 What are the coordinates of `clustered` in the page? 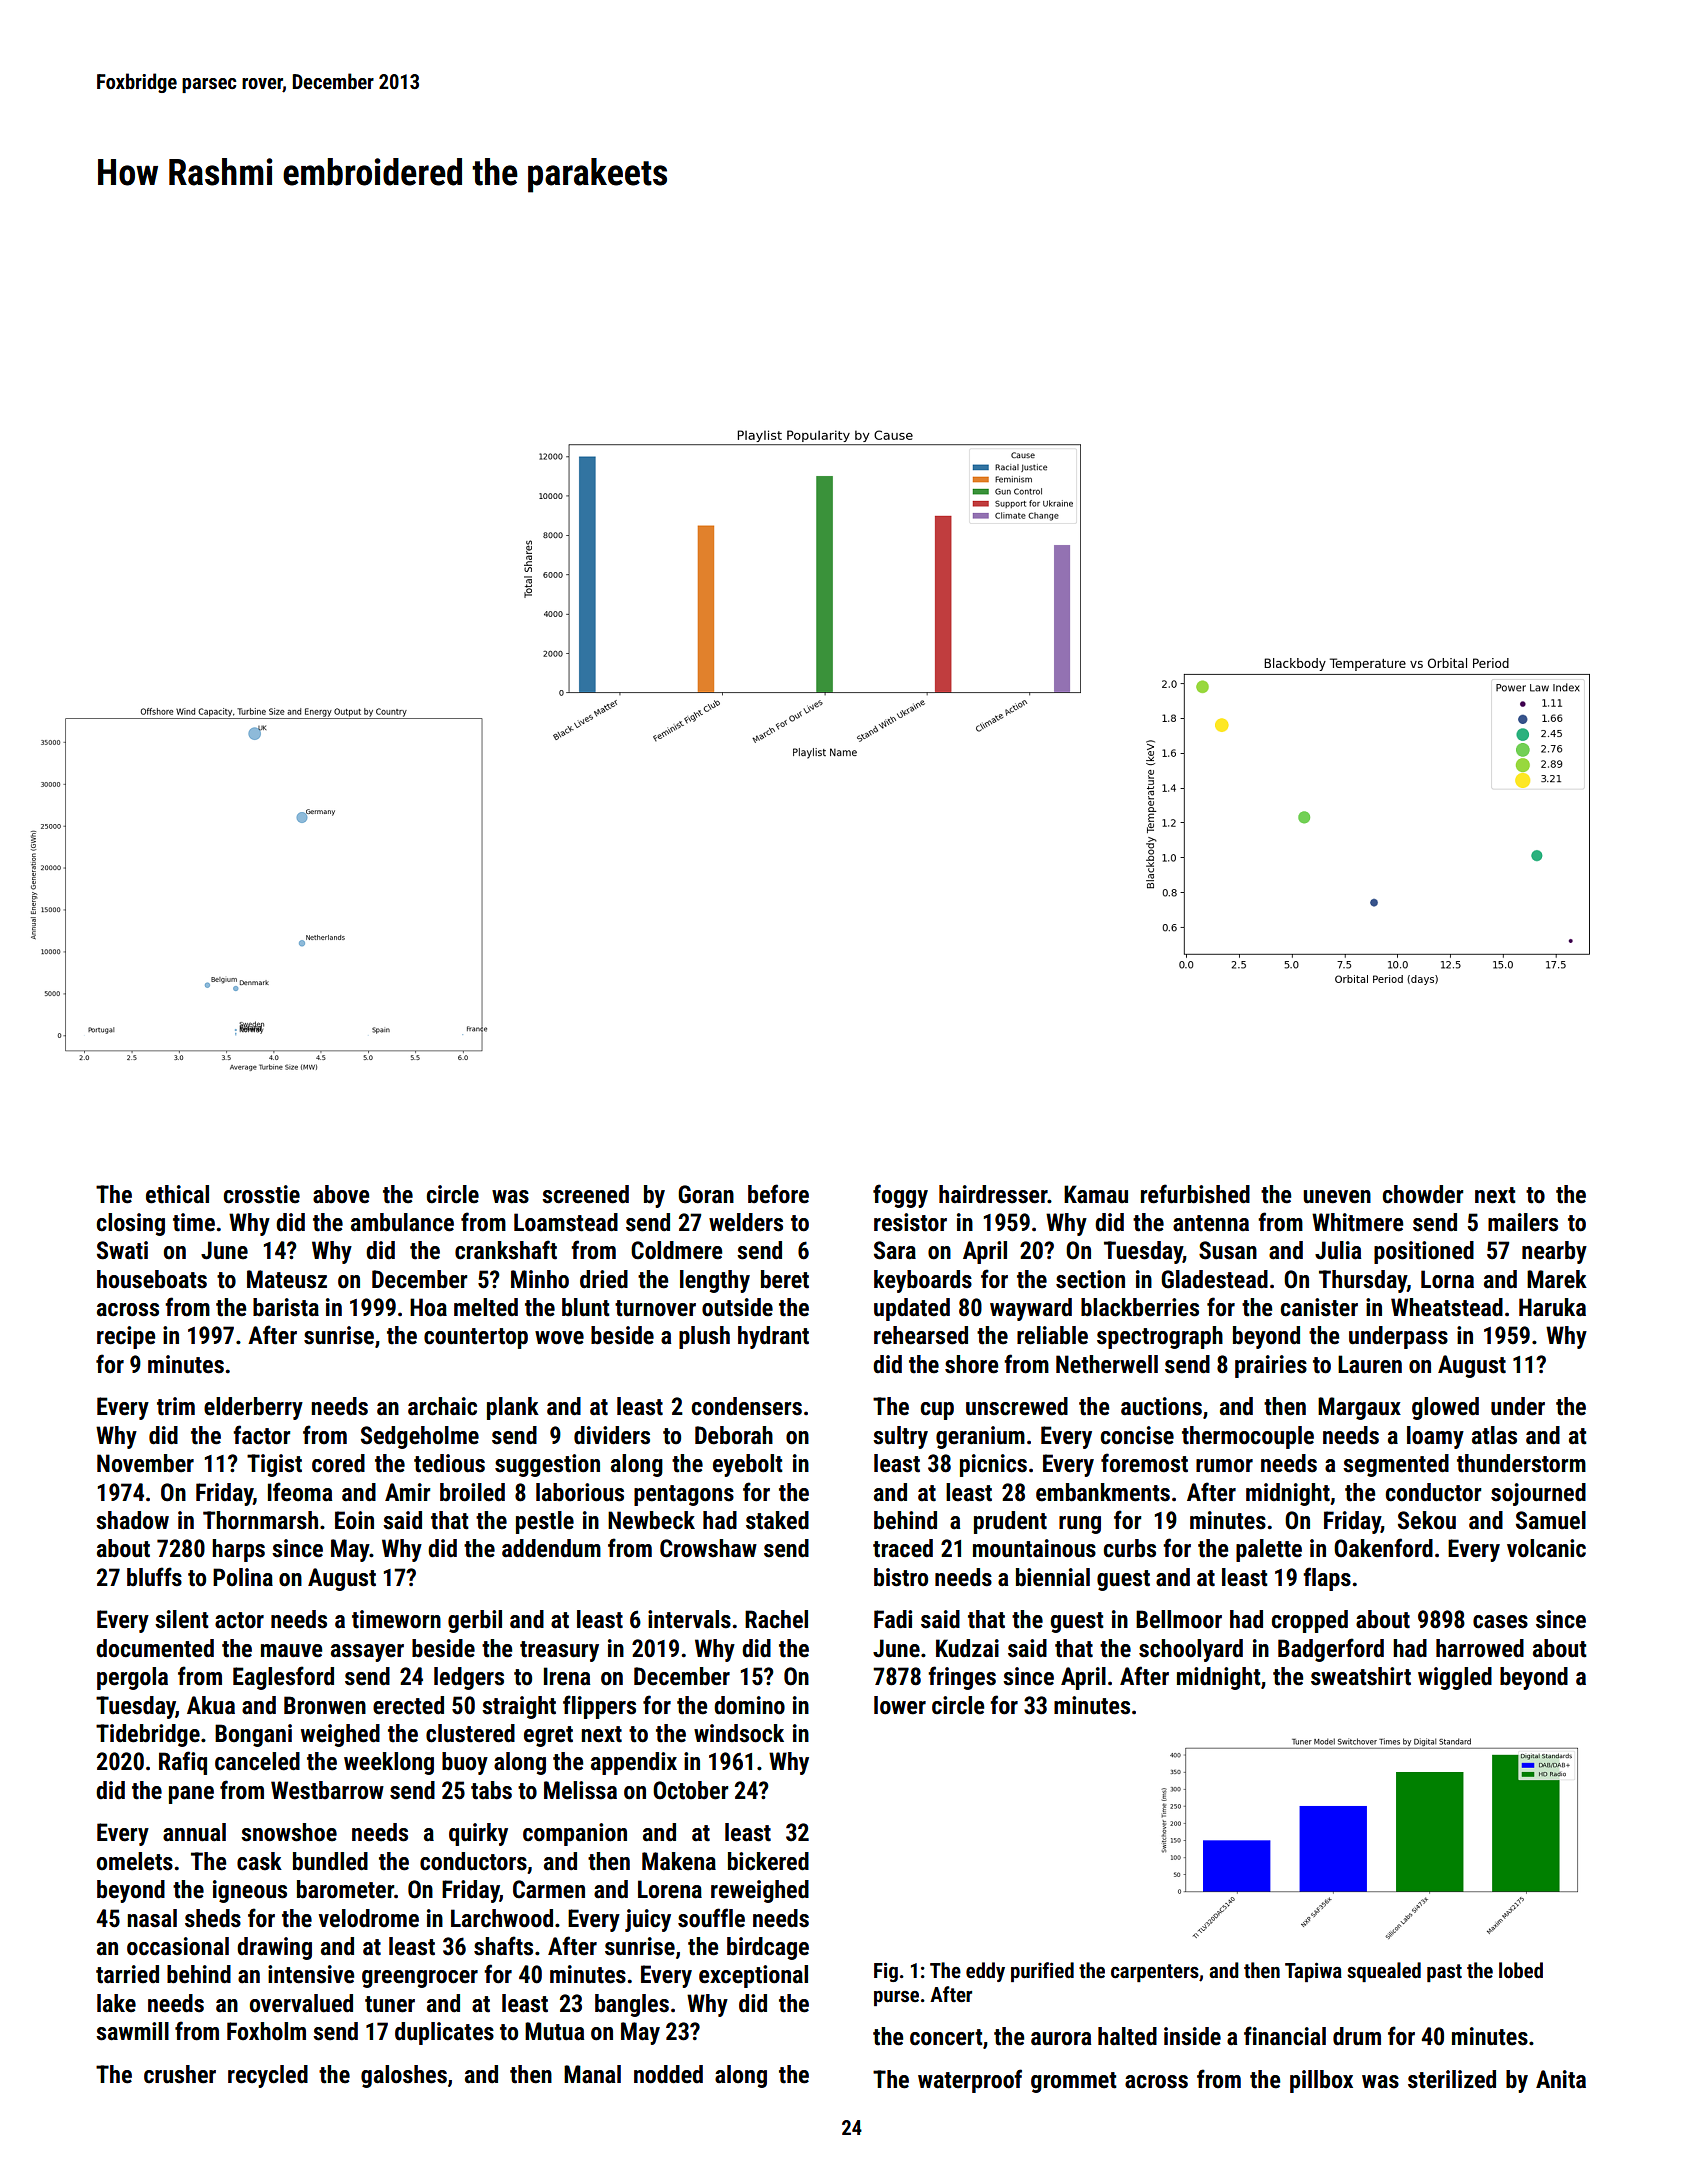 It's located at (470, 1733).
